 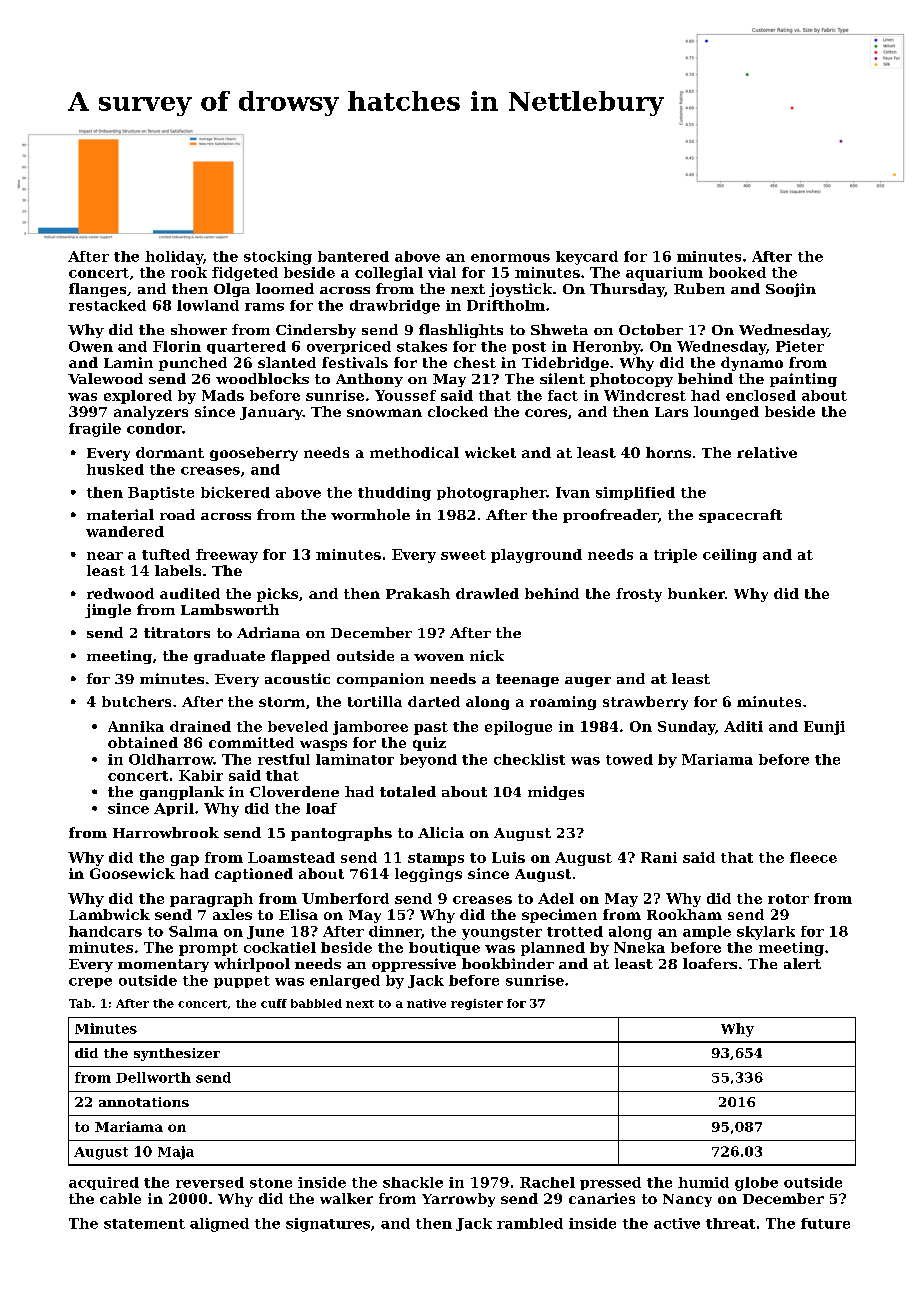 I want to click on Florin, so click(x=177, y=346).
